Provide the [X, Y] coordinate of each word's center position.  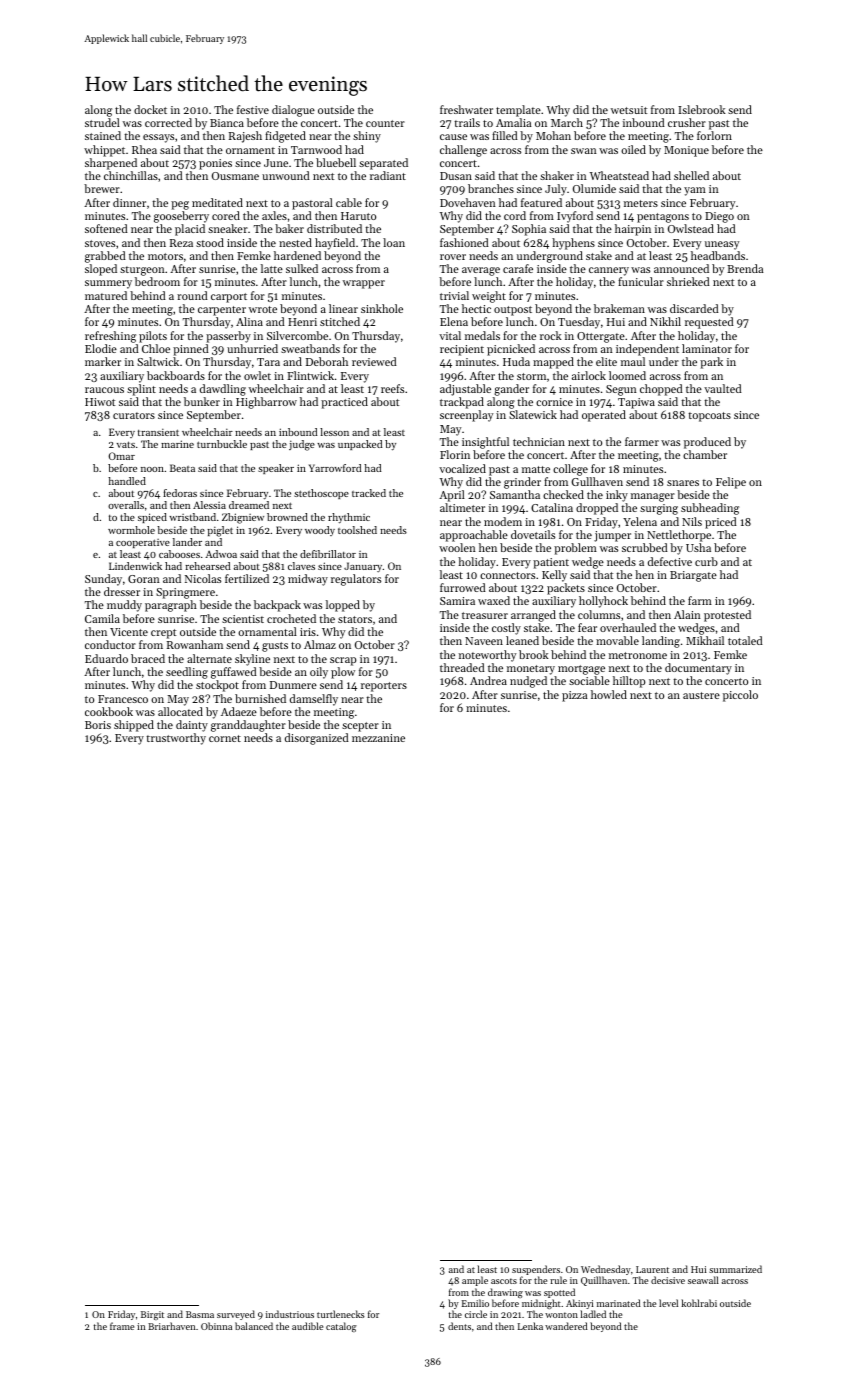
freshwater [466, 109]
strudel [102, 122]
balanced [254, 1326]
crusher [687, 122]
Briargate [693, 576]
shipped [134, 726]
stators [355, 619]
